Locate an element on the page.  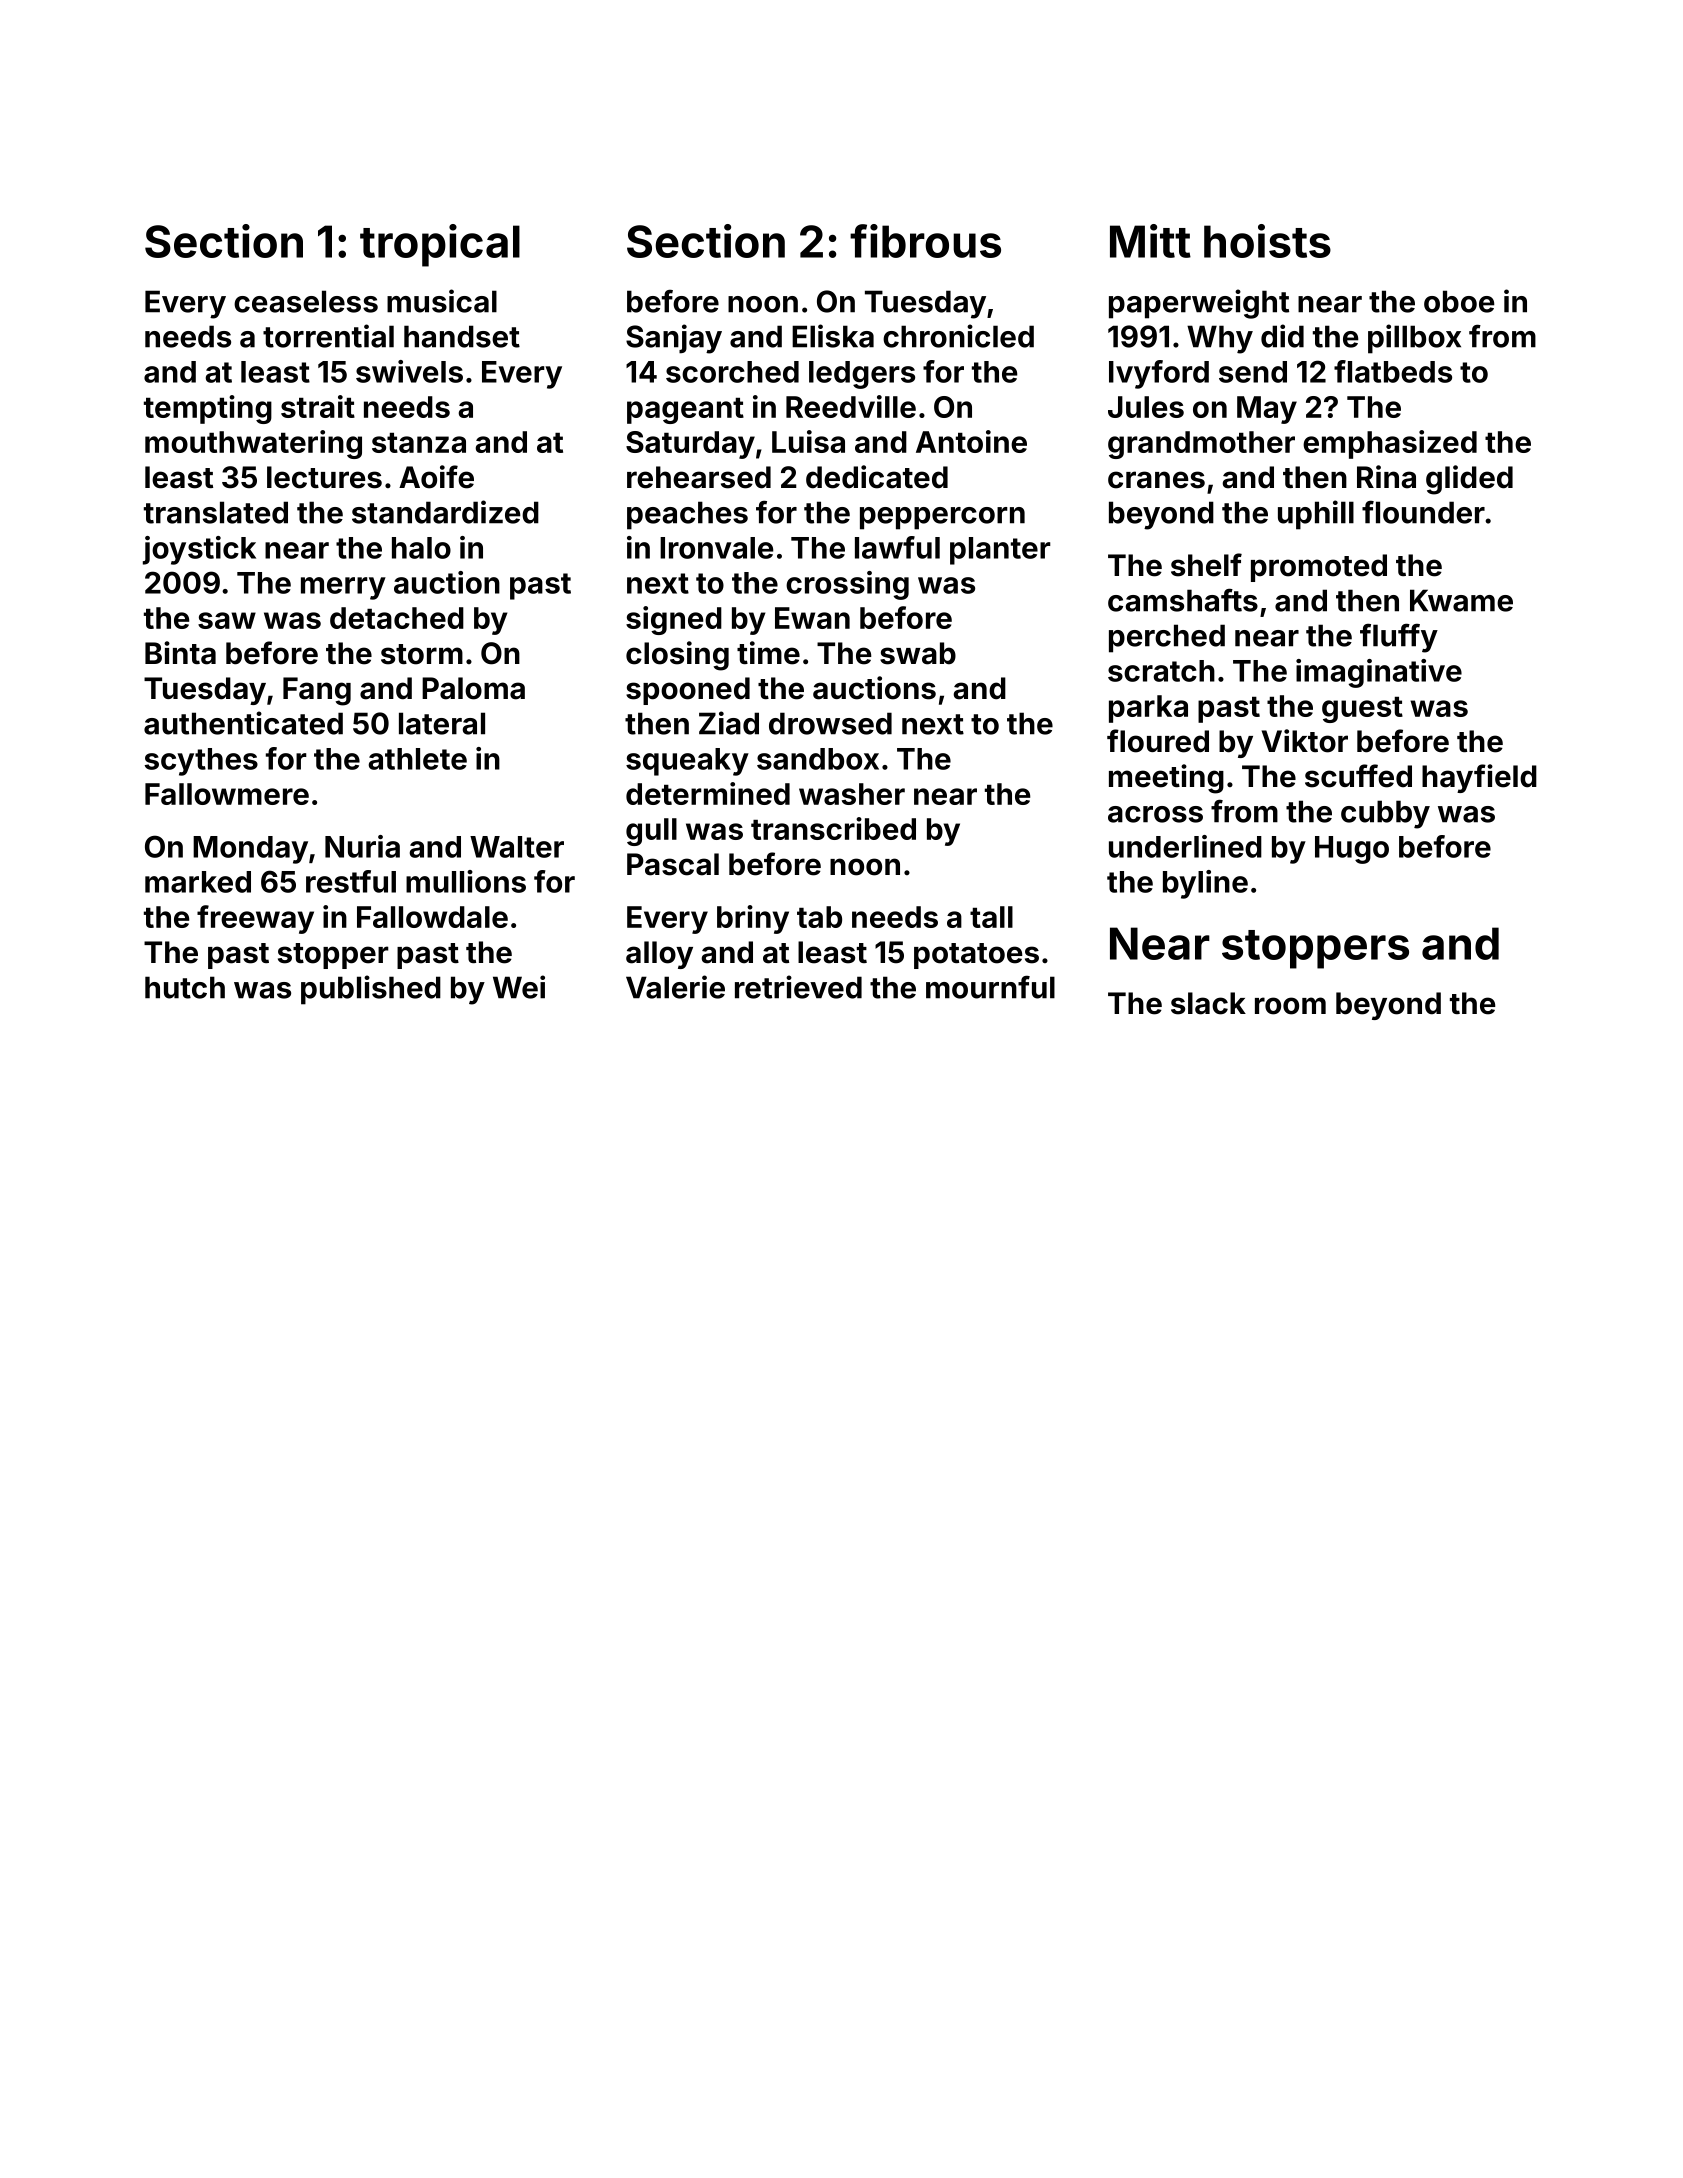
hoists is located at coordinates (1267, 241).
